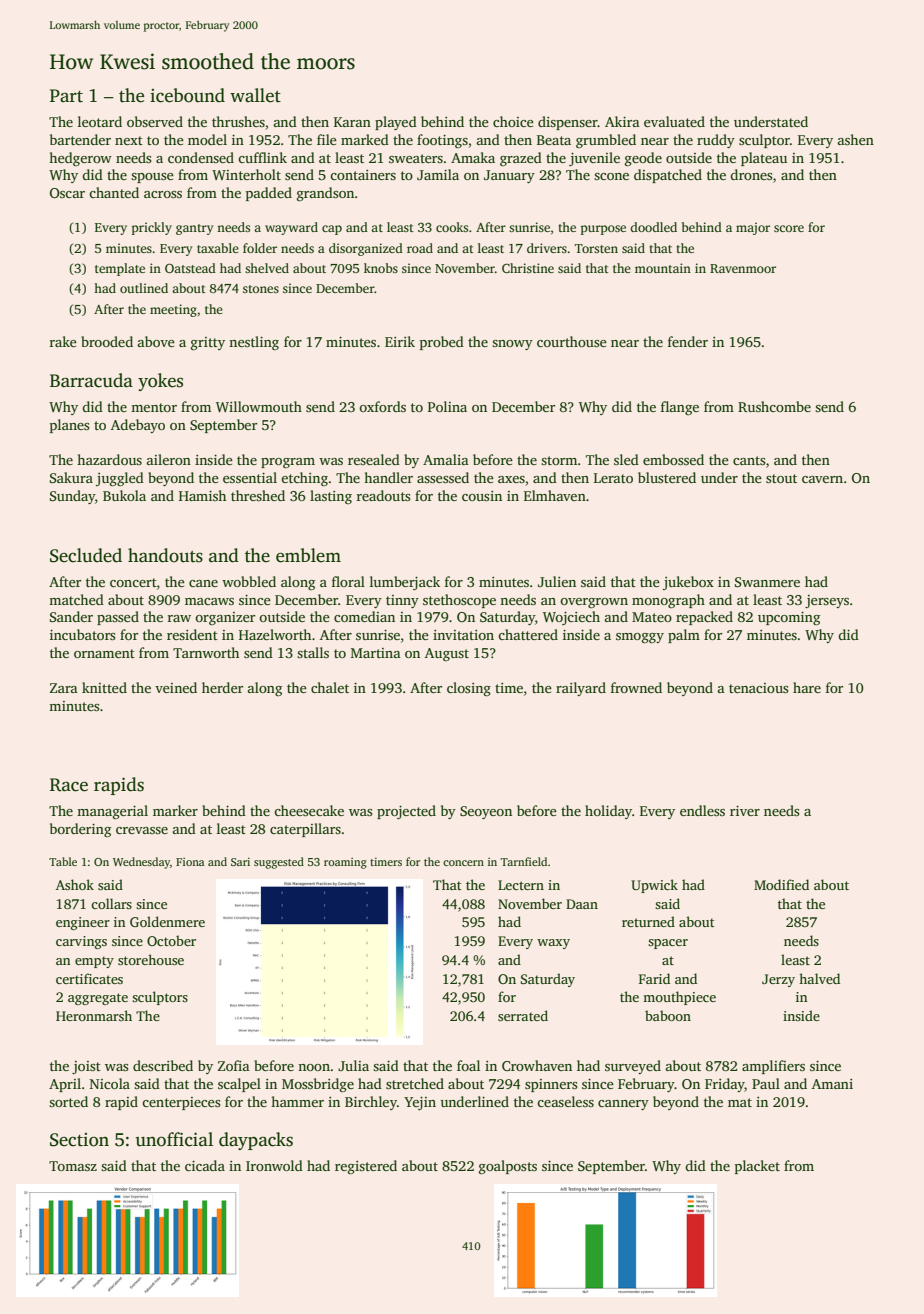  What do you see at coordinates (68, 1101) in the document?
I see `sorted` at bounding box center [68, 1101].
